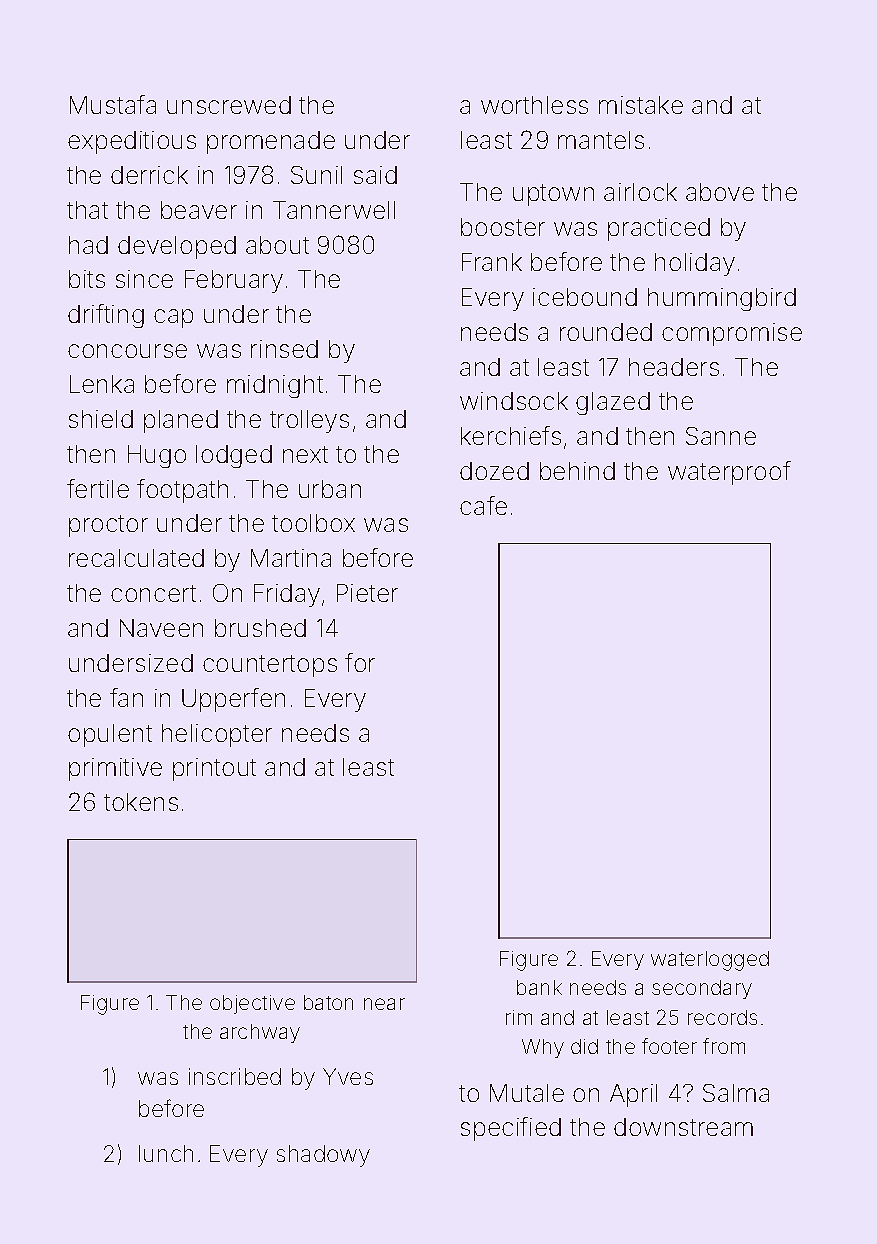  I want to click on waterlogged, so click(710, 961).
